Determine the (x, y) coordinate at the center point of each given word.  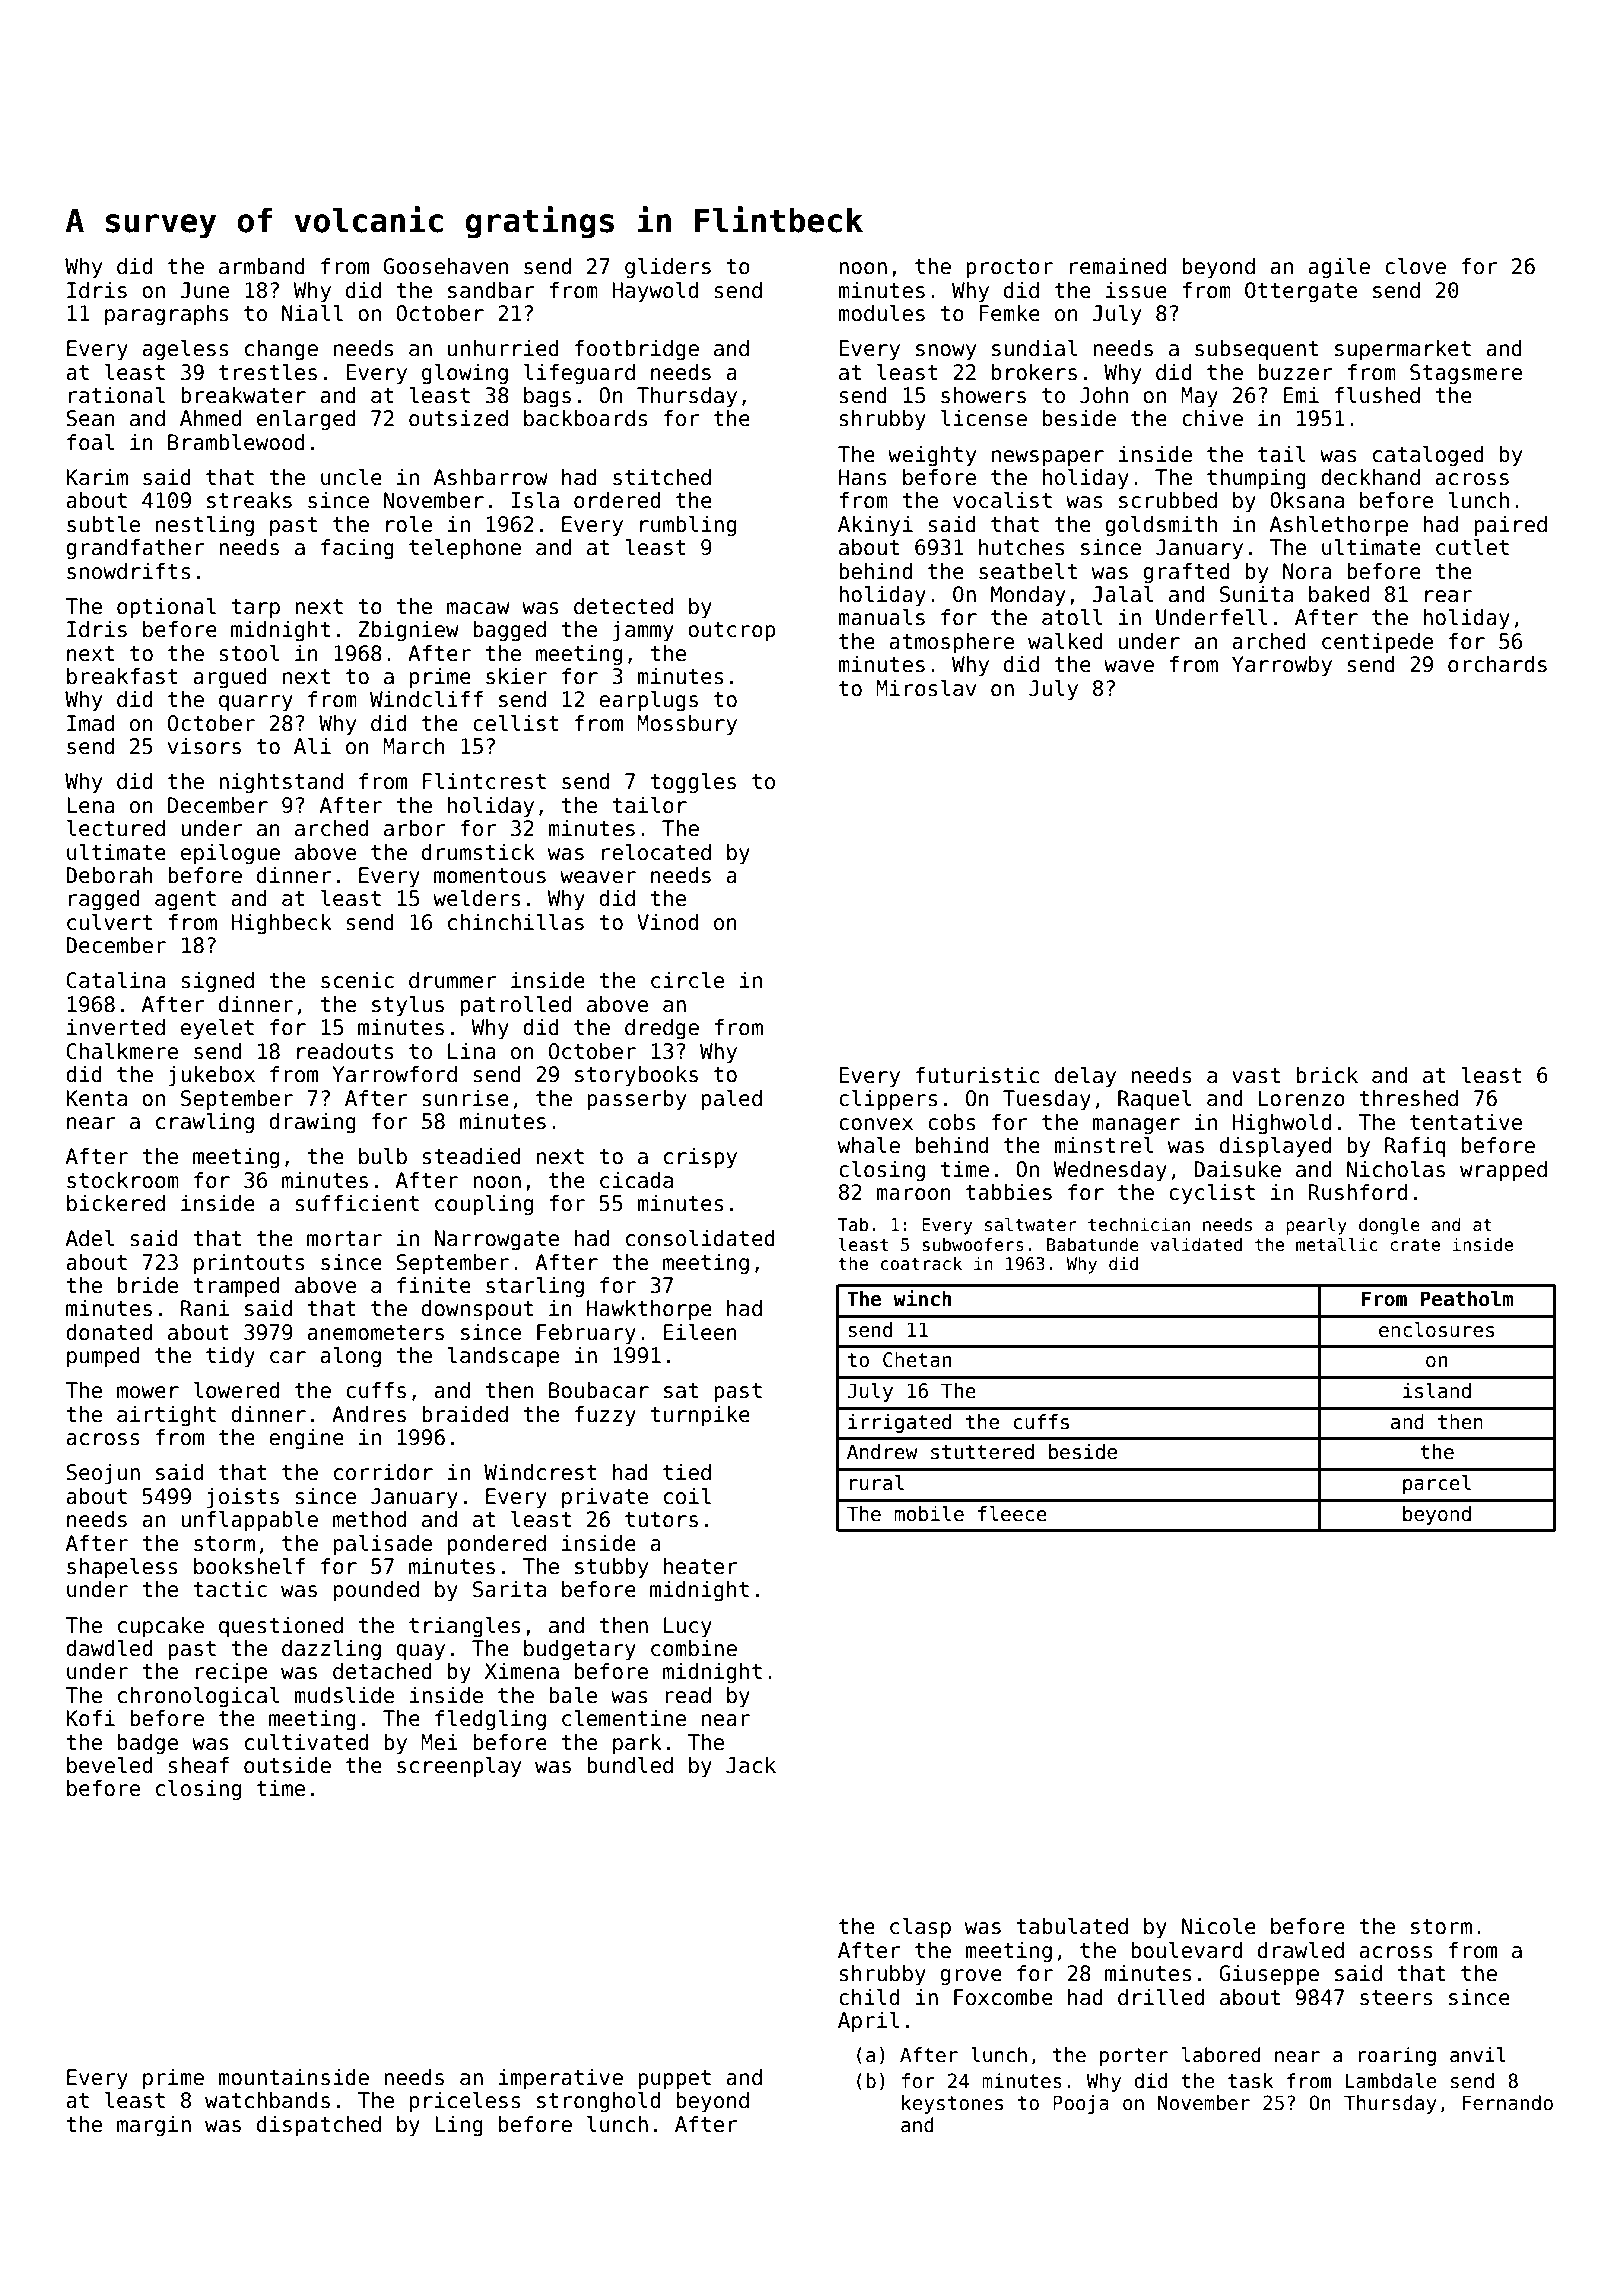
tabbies (1009, 1192)
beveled (109, 1765)
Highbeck (281, 924)
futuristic (977, 1075)
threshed (1408, 1098)
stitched (662, 477)
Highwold (1281, 1124)
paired (1510, 526)
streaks (249, 500)
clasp (920, 1928)
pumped (103, 1357)
